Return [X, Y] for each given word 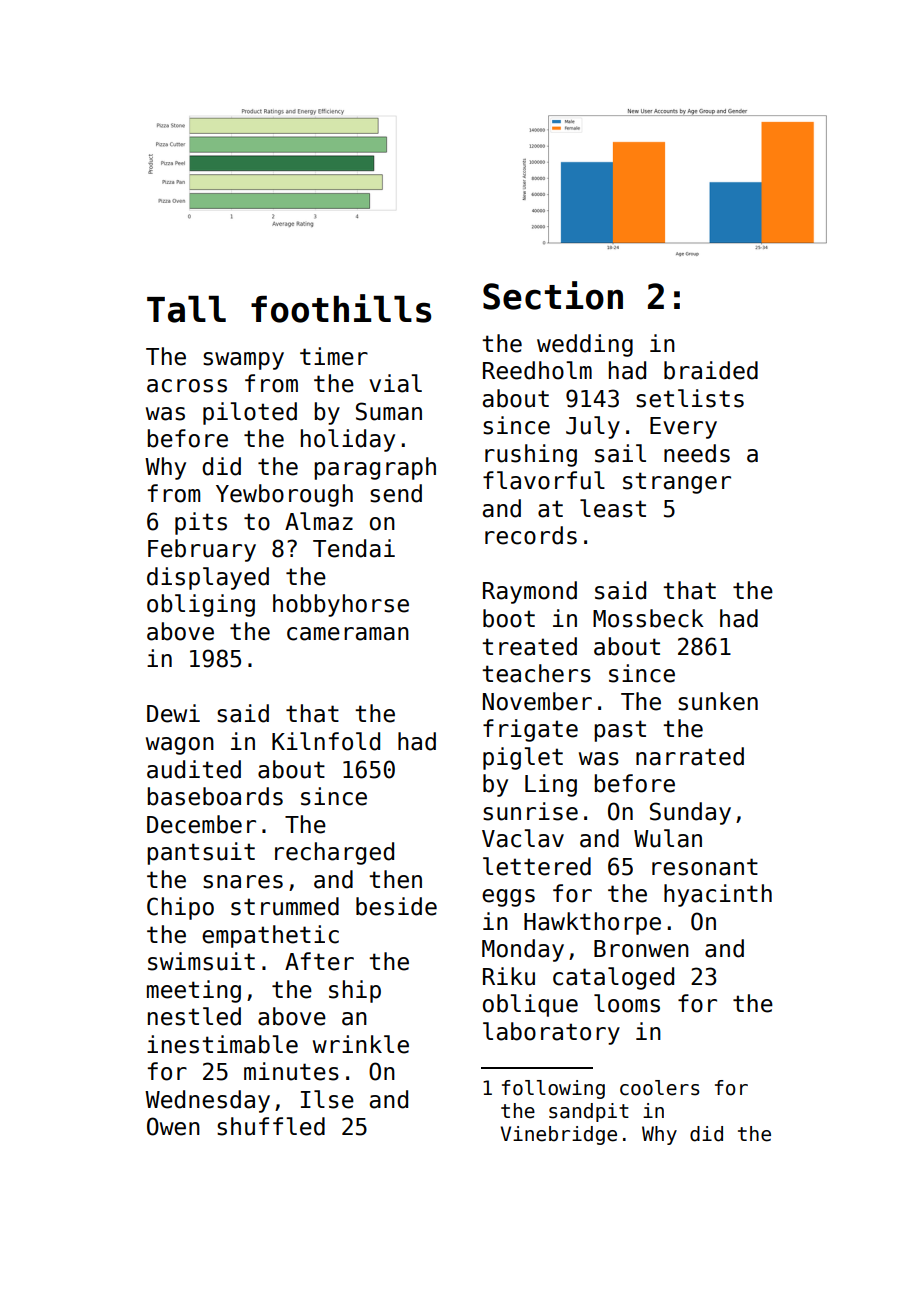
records [531, 535]
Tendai [354, 548]
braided [711, 370]
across [187, 386]
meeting [194, 991]
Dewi [173, 713]
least [613, 508]
